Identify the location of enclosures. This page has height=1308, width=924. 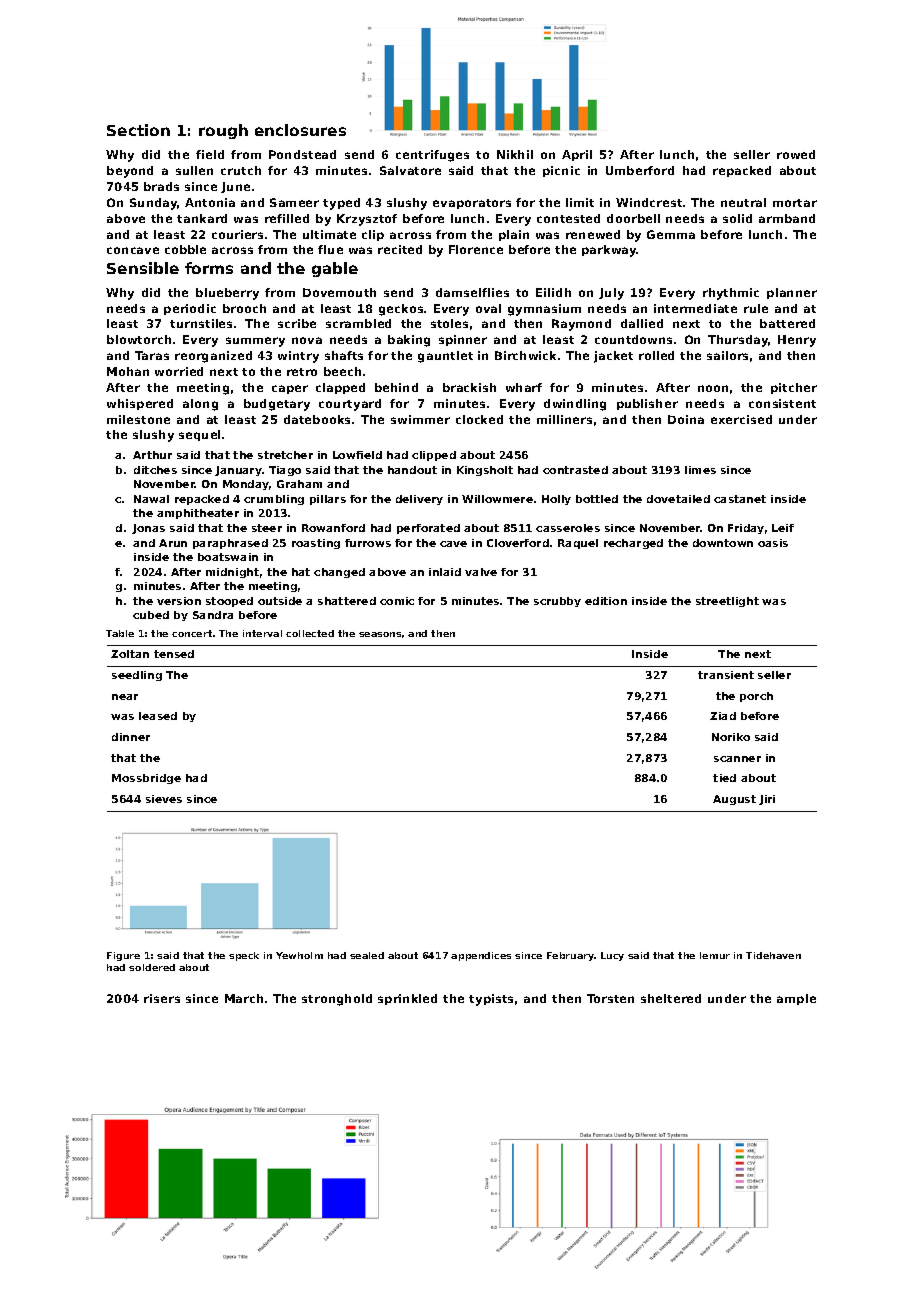
(300, 130).
